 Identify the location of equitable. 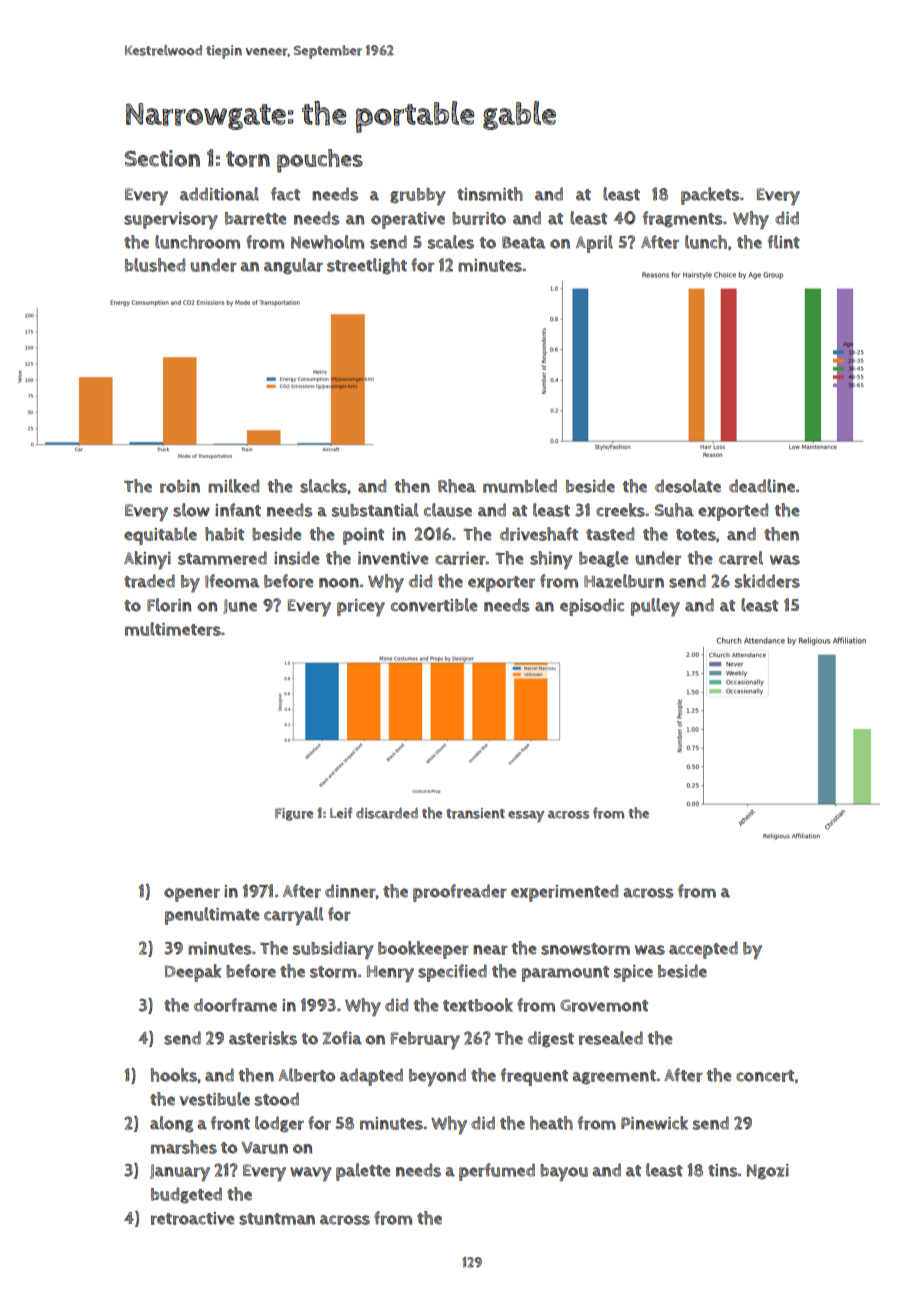
(160, 536).
